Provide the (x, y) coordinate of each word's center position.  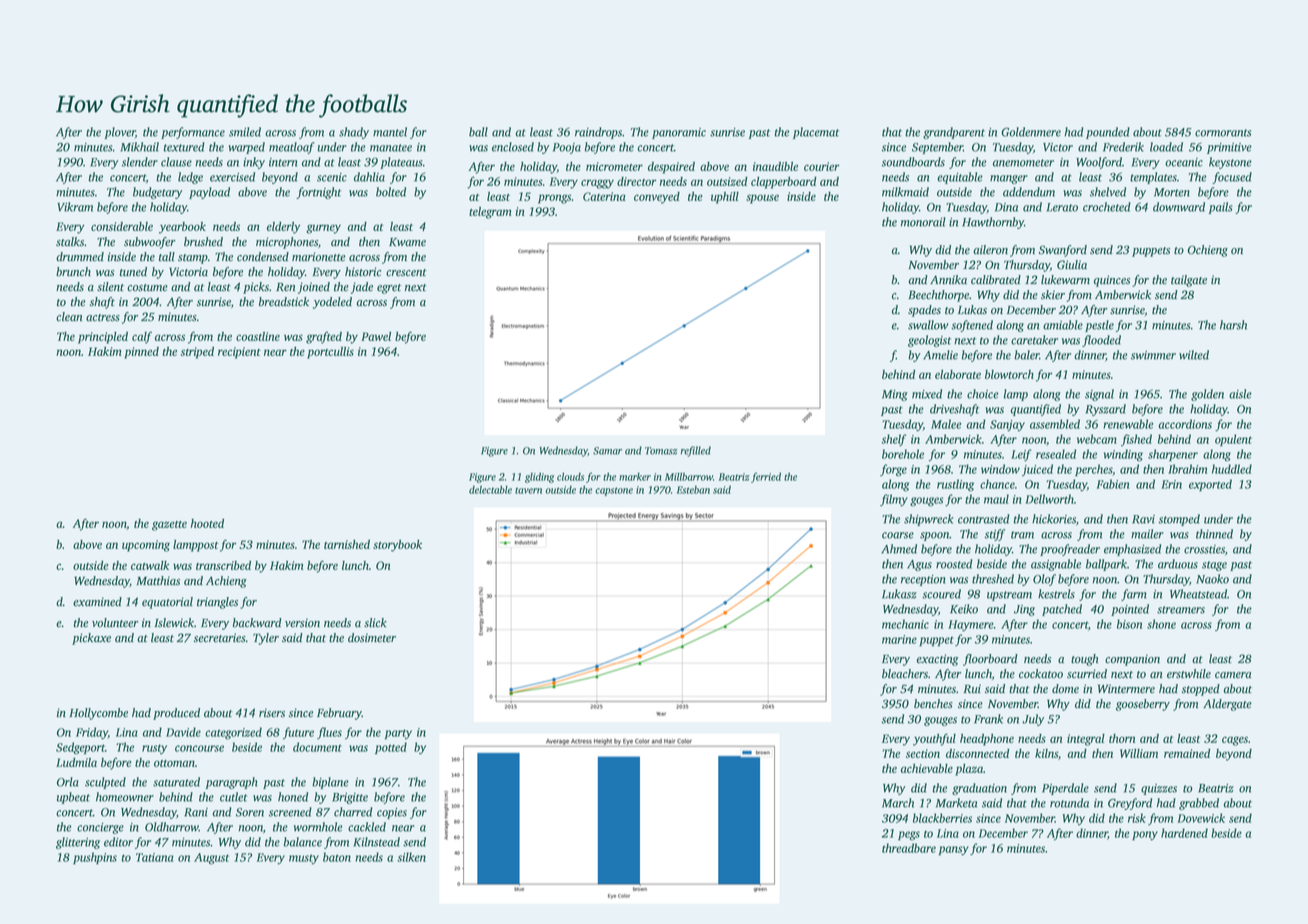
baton (337, 857)
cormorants (1223, 133)
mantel (390, 132)
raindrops (598, 133)
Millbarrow (689, 477)
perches (1093, 470)
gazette (169, 526)
